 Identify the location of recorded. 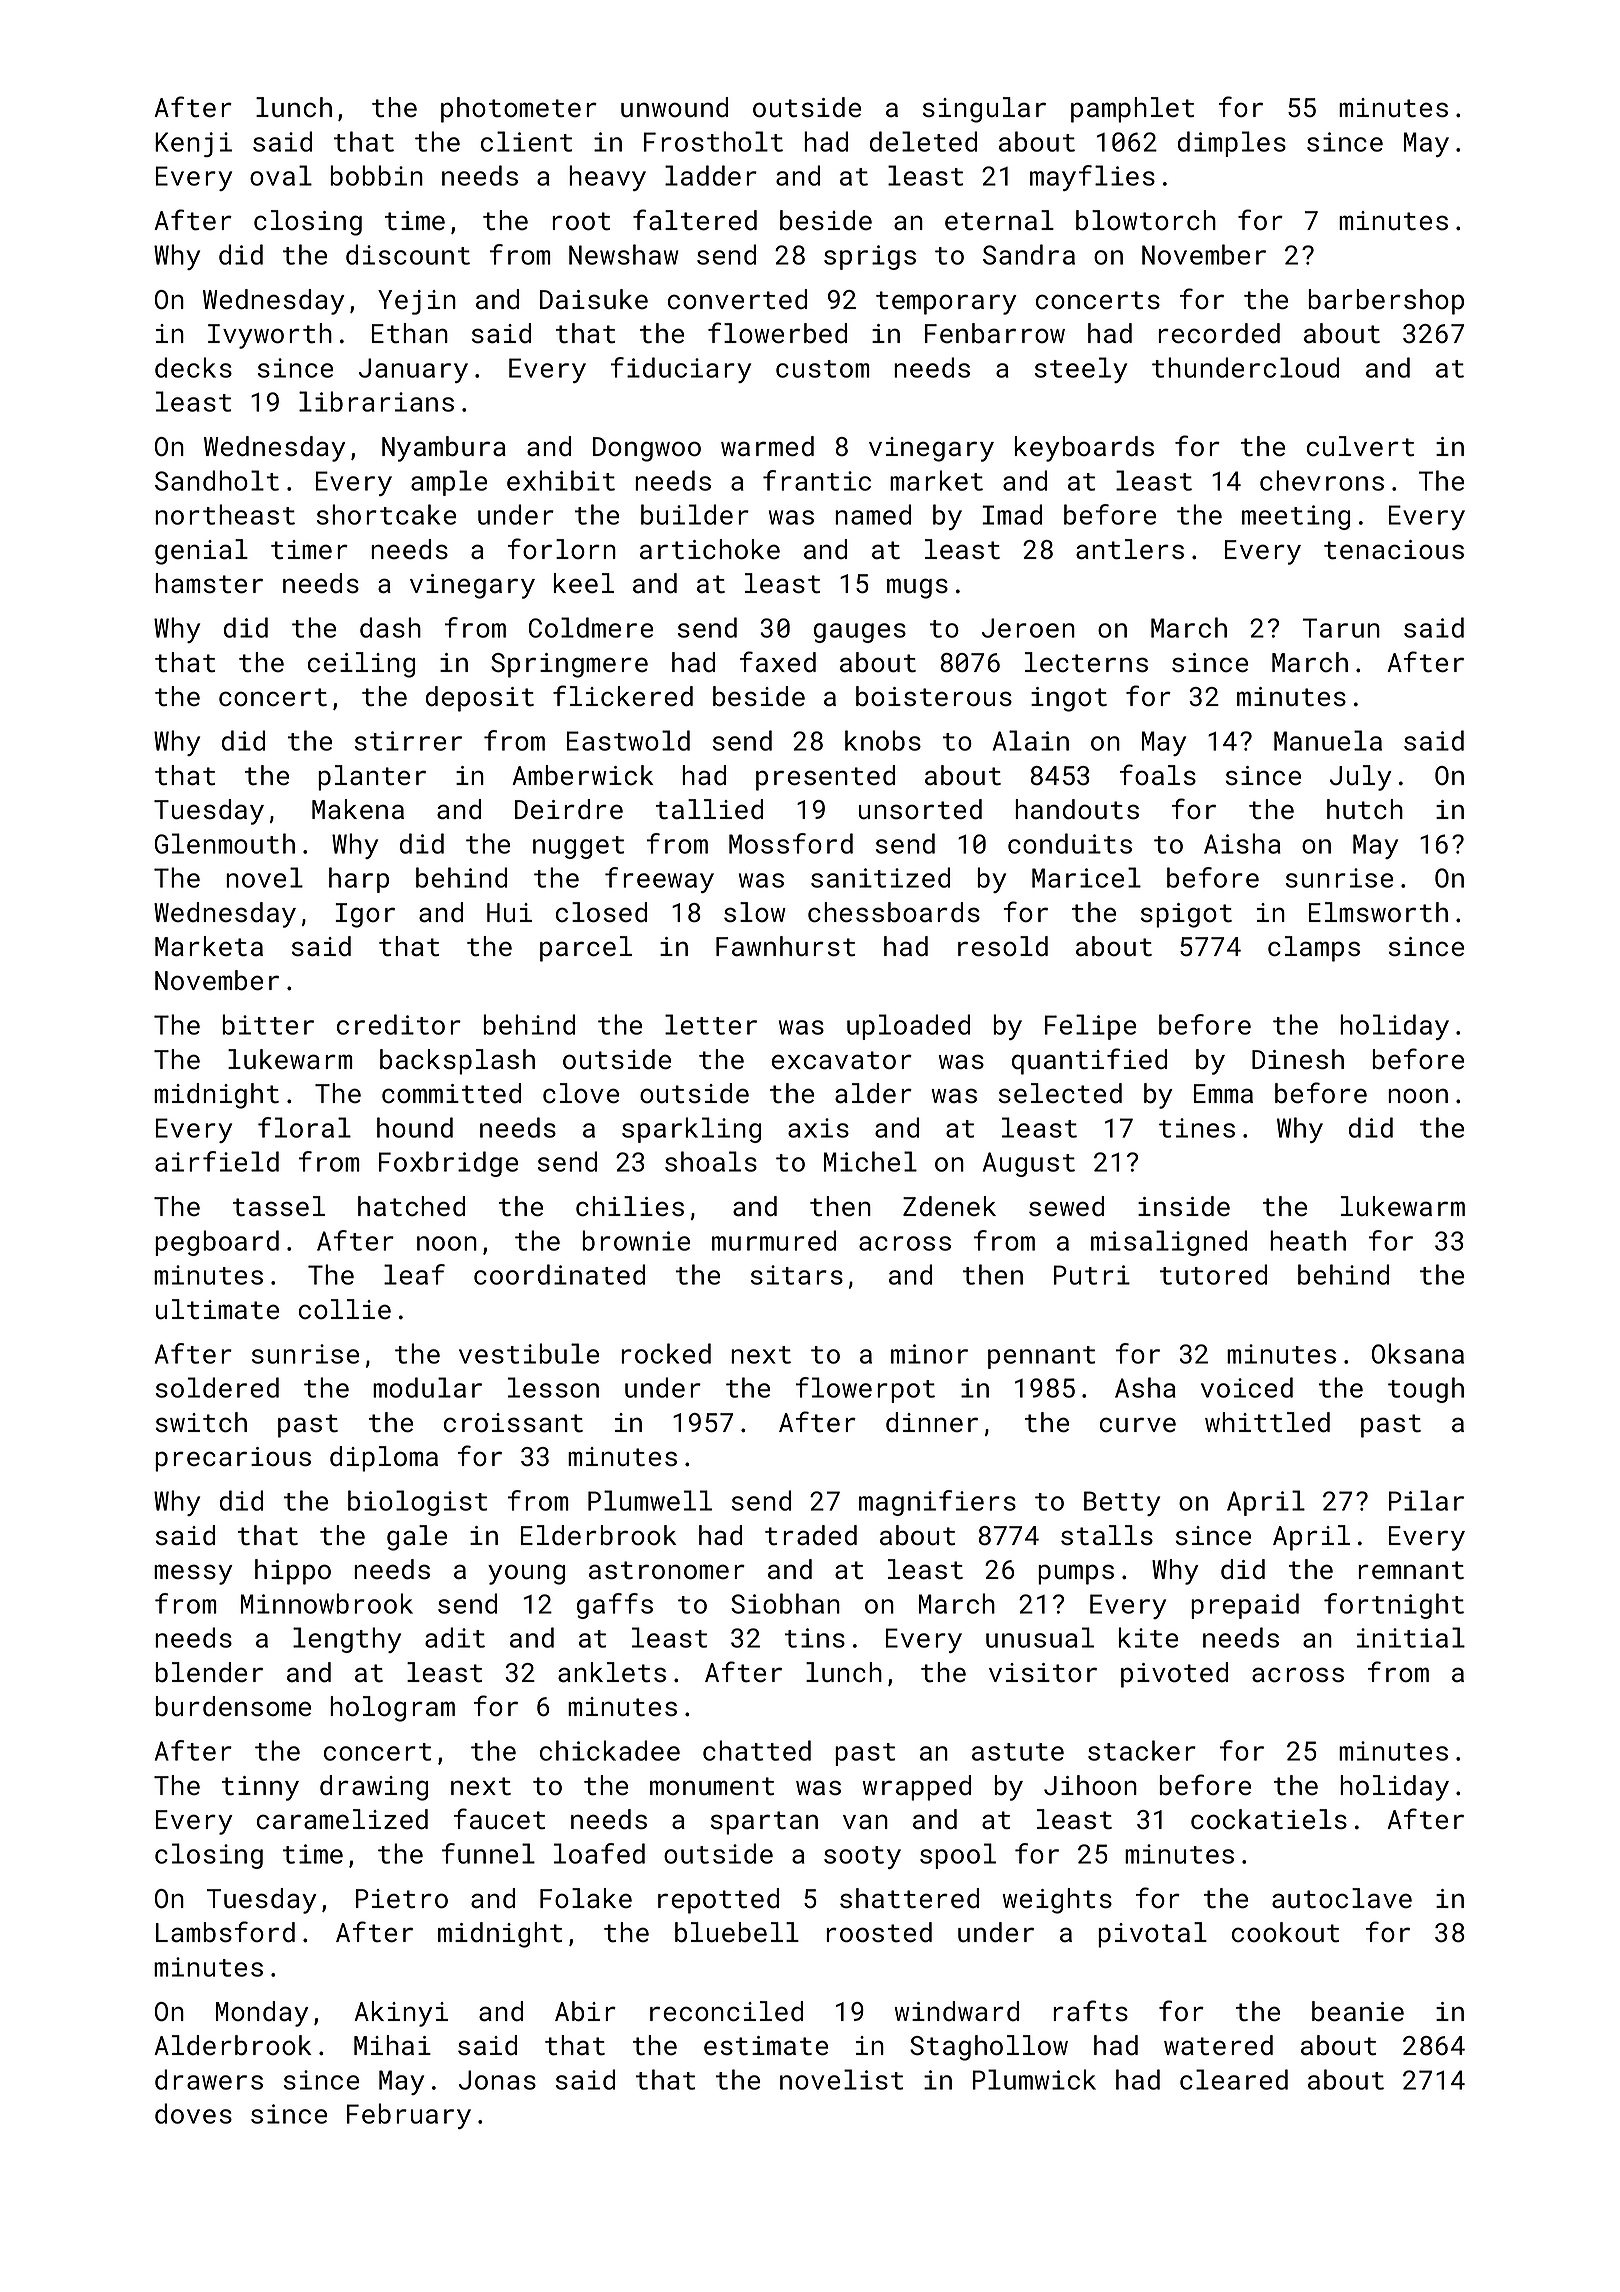
(1219, 333).
